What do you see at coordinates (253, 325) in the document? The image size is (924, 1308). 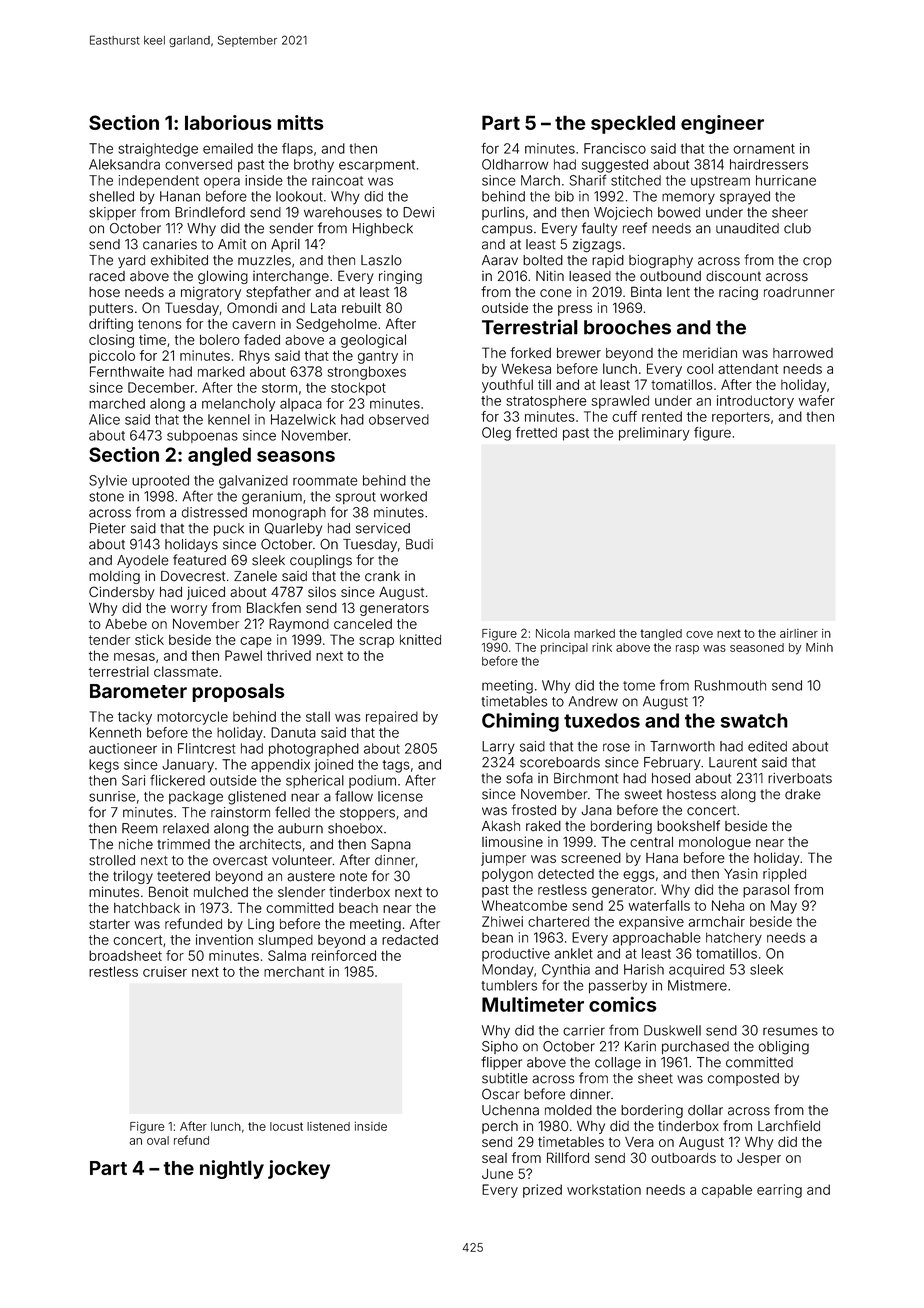 I see `cavern` at bounding box center [253, 325].
